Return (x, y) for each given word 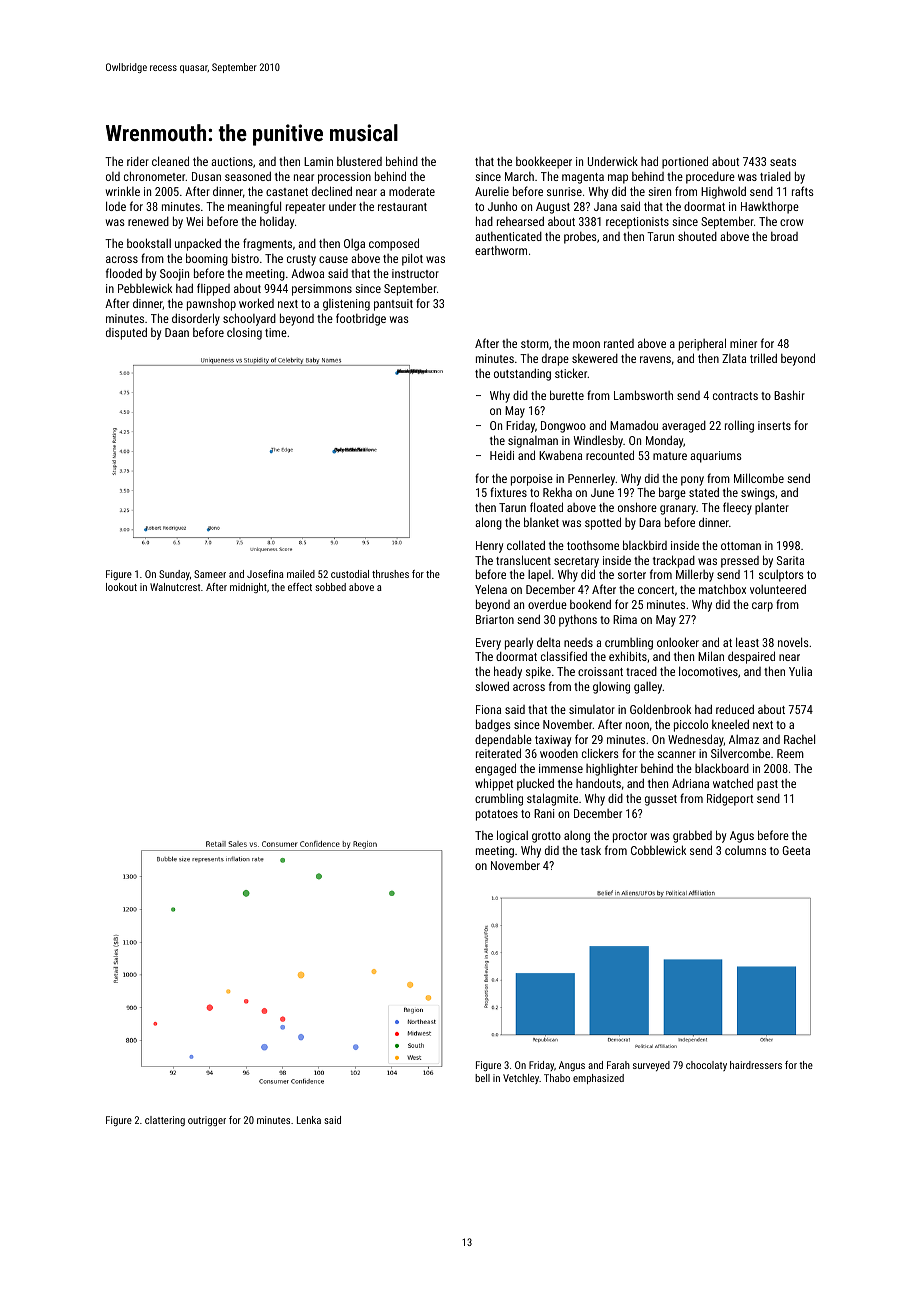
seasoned (248, 176)
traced (641, 671)
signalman (533, 442)
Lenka (309, 1120)
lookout (121, 587)
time (276, 332)
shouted (697, 236)
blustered (359, 161)
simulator (592, 709)
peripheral (702, 344)
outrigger (207, 1121)
